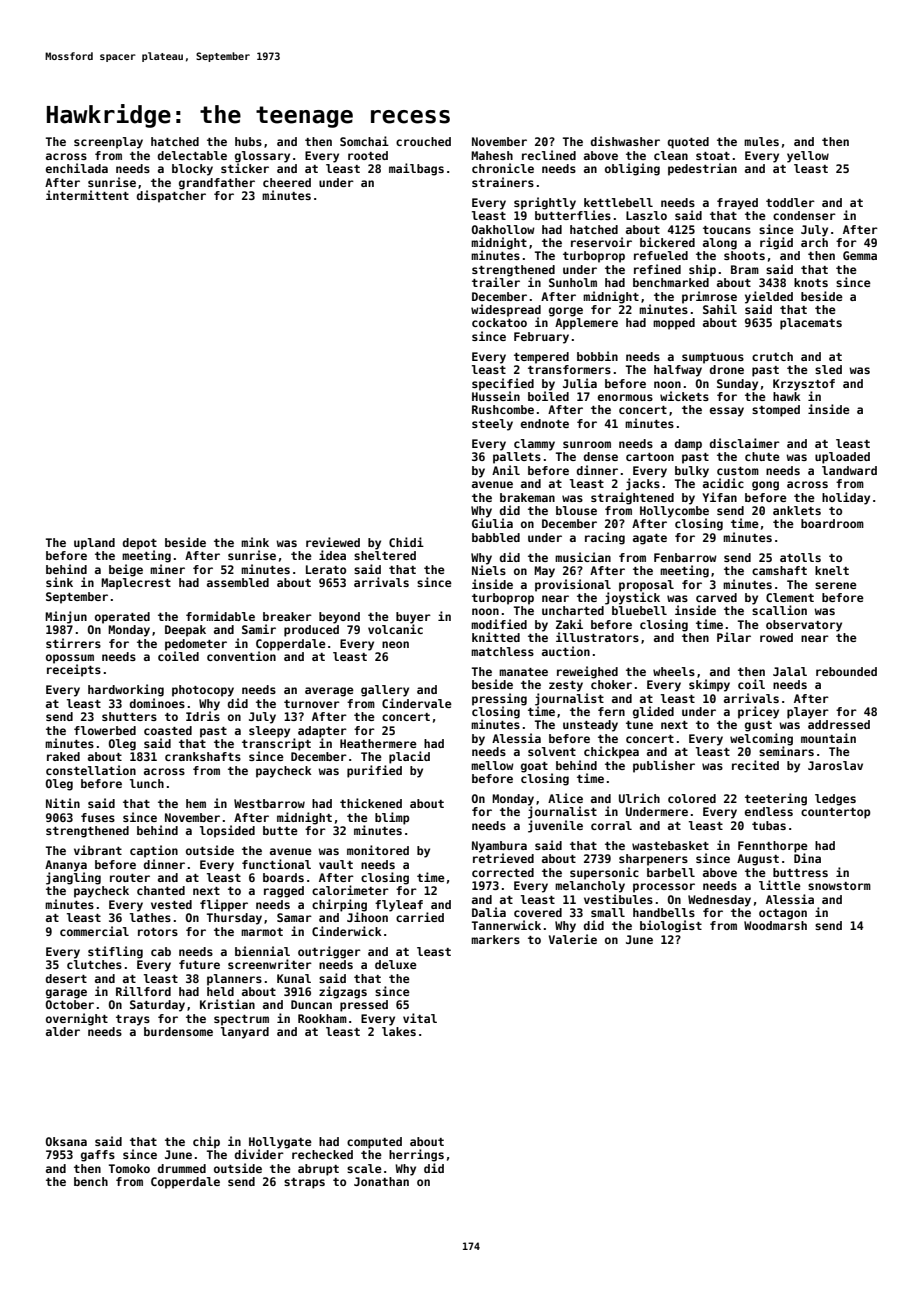 This page has width=924, height=1308. I want to click on screenplay, so click(108, 143).
